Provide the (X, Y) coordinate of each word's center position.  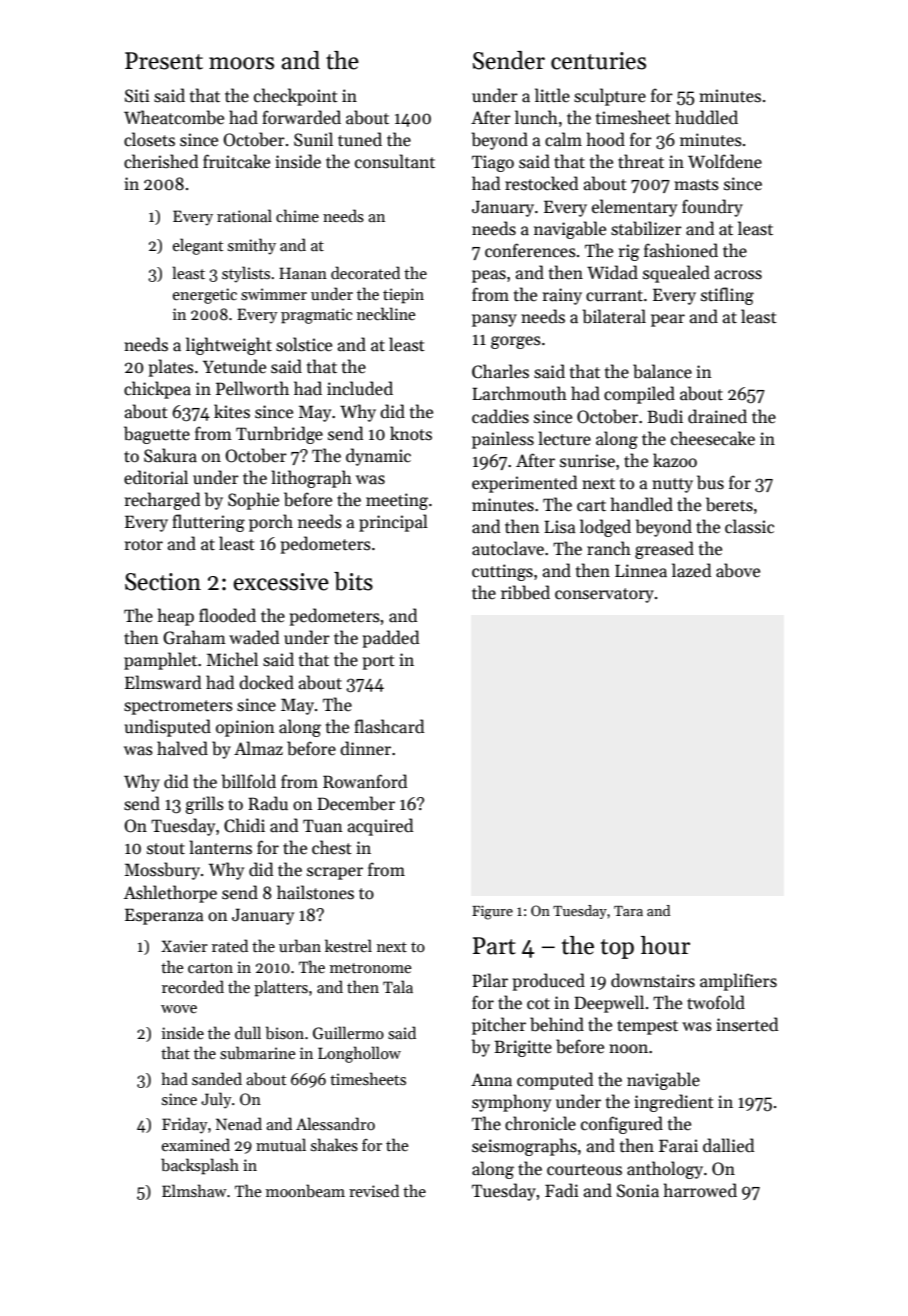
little (552, 95)
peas (489, 276)
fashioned (681, 250)
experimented (524, 484)
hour (665, 945)
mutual (281, 1144)
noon (628, 1048)
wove (179, 1009)
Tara (628, 911)
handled (642, 504)
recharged (162, 501)
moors (241, 63)
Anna (491, 1079)
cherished (161, 161)
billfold (248, 781)
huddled (706, 117)
